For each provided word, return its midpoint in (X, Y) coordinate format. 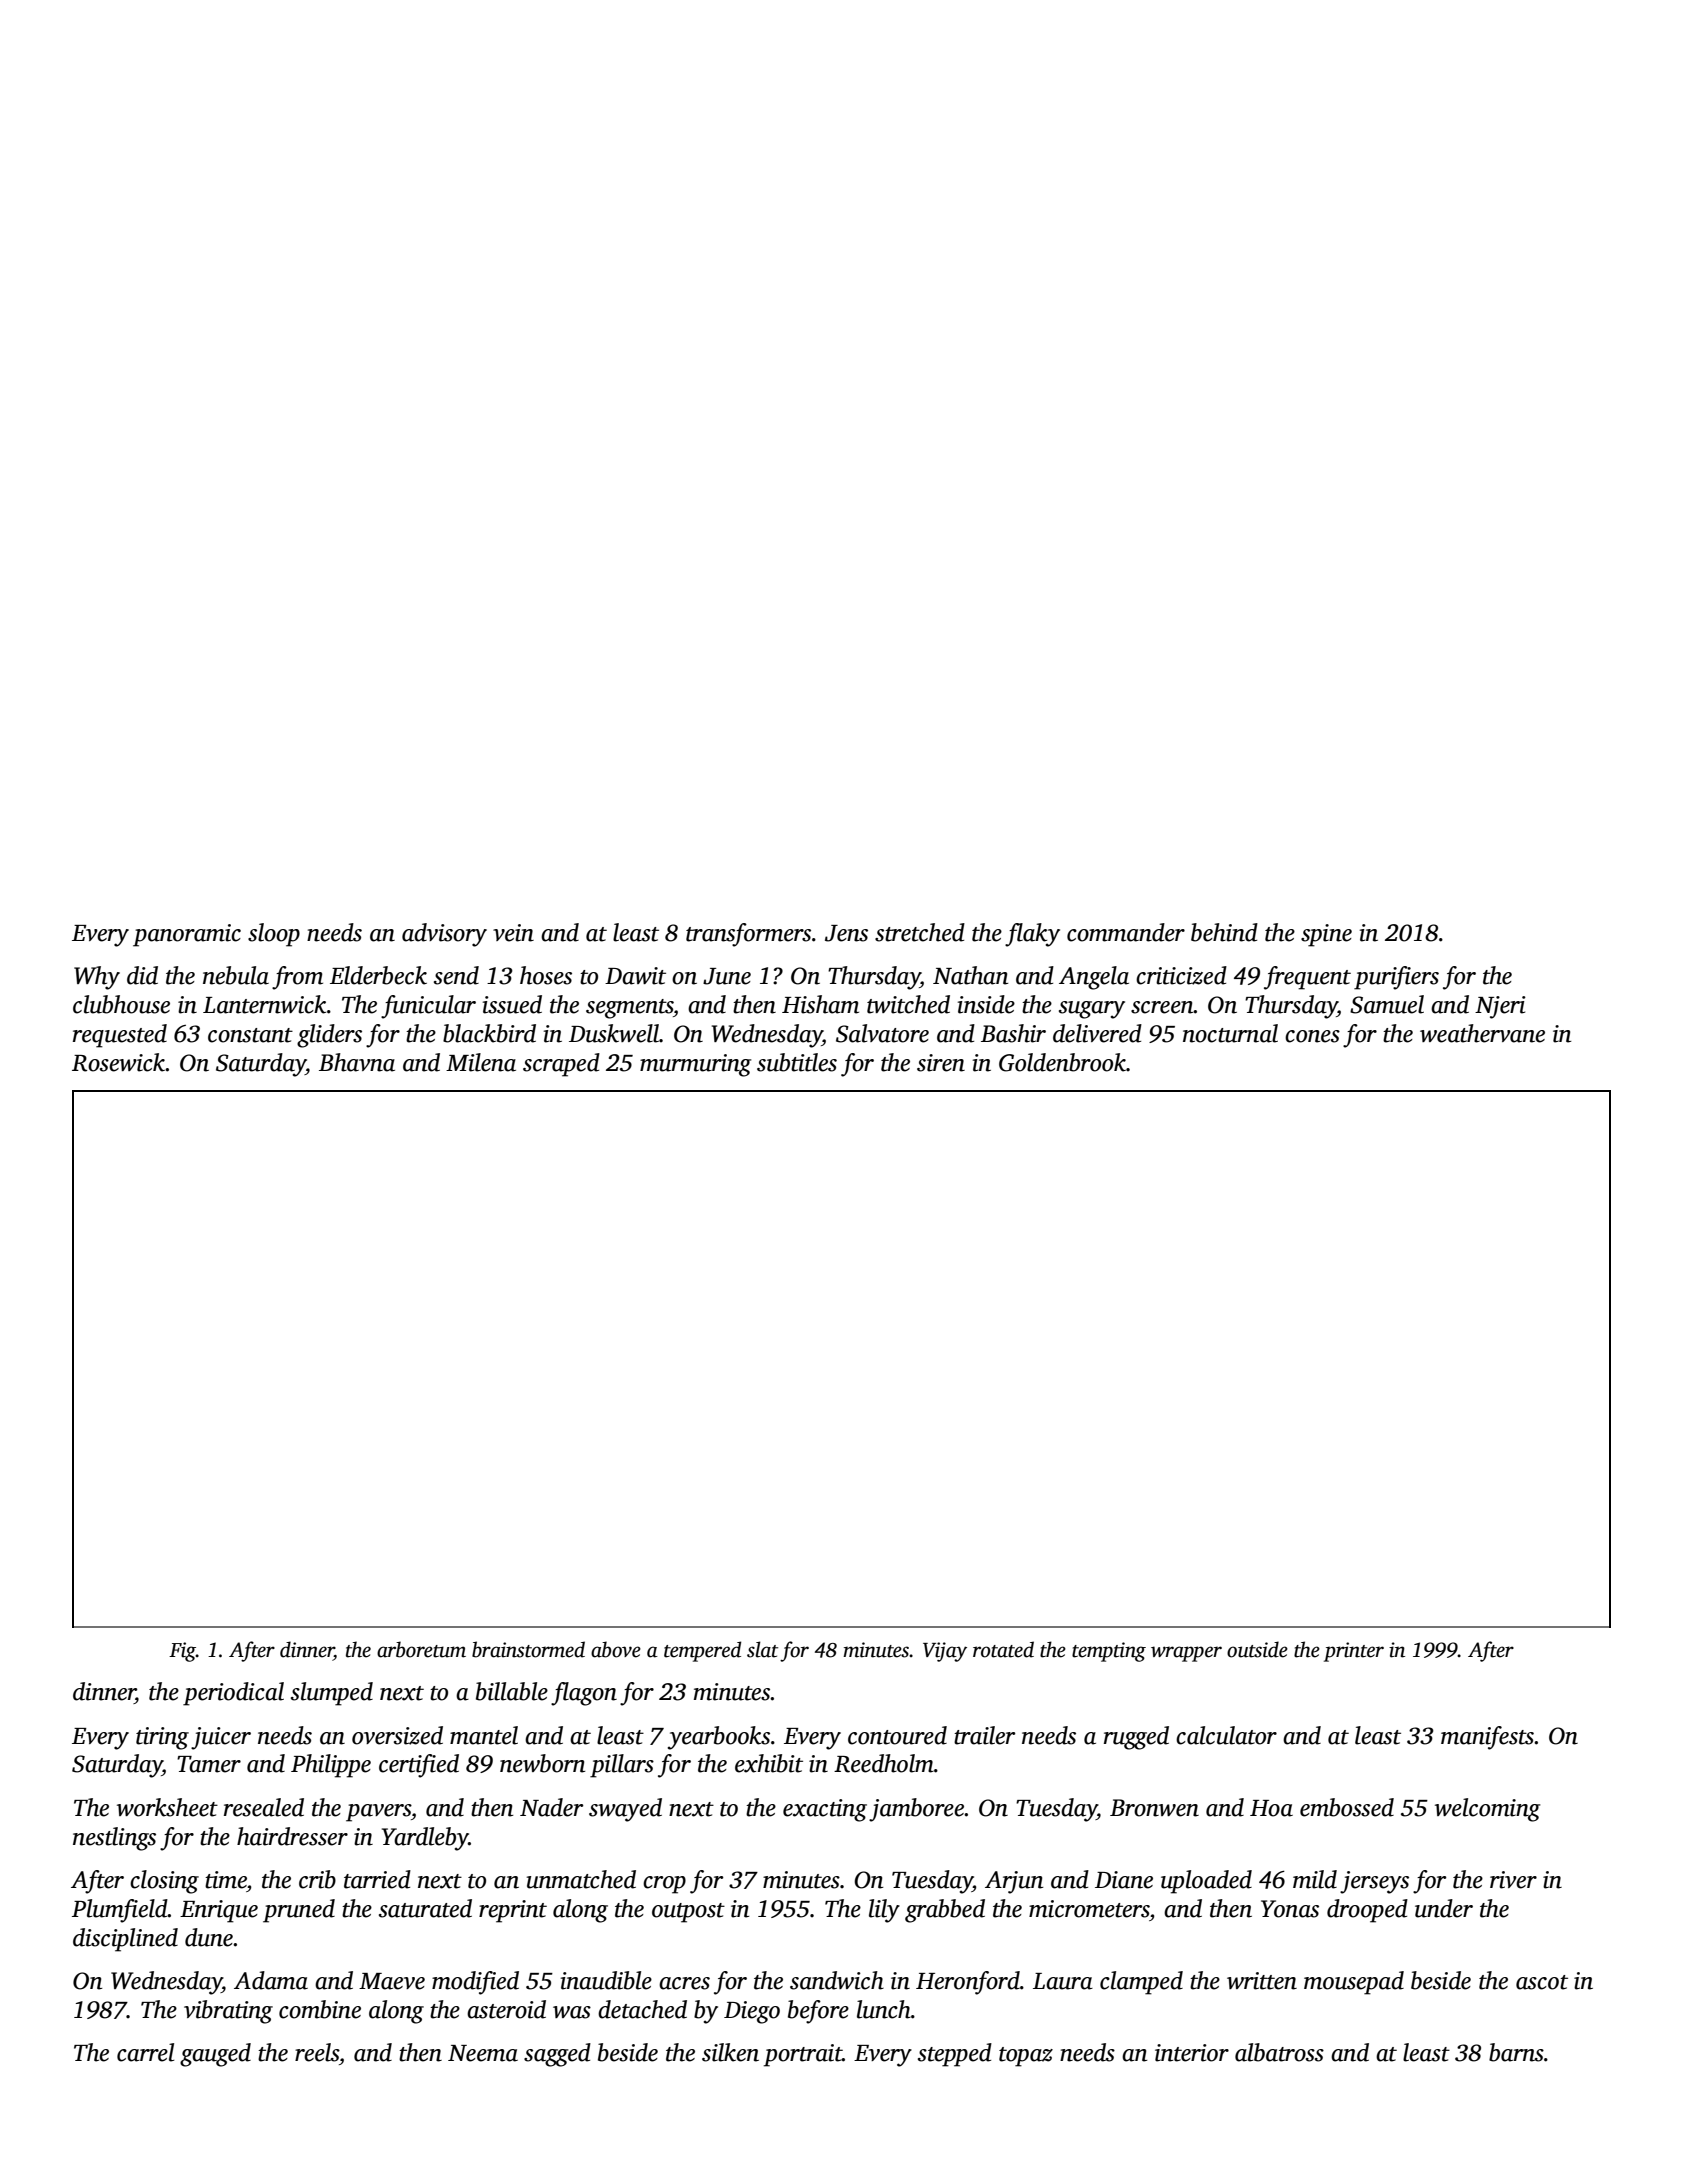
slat (762, 1649)
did (142, 975)
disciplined (125, 1940)
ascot (1542, 1982)
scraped (561, 1065)
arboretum (421, 1649)
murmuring (695, 1065)
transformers (748, 935)
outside (1257, 1649)
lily (884, 1911)
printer (1354, 1652)
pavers (378, 1813)
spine (1326, 935)
